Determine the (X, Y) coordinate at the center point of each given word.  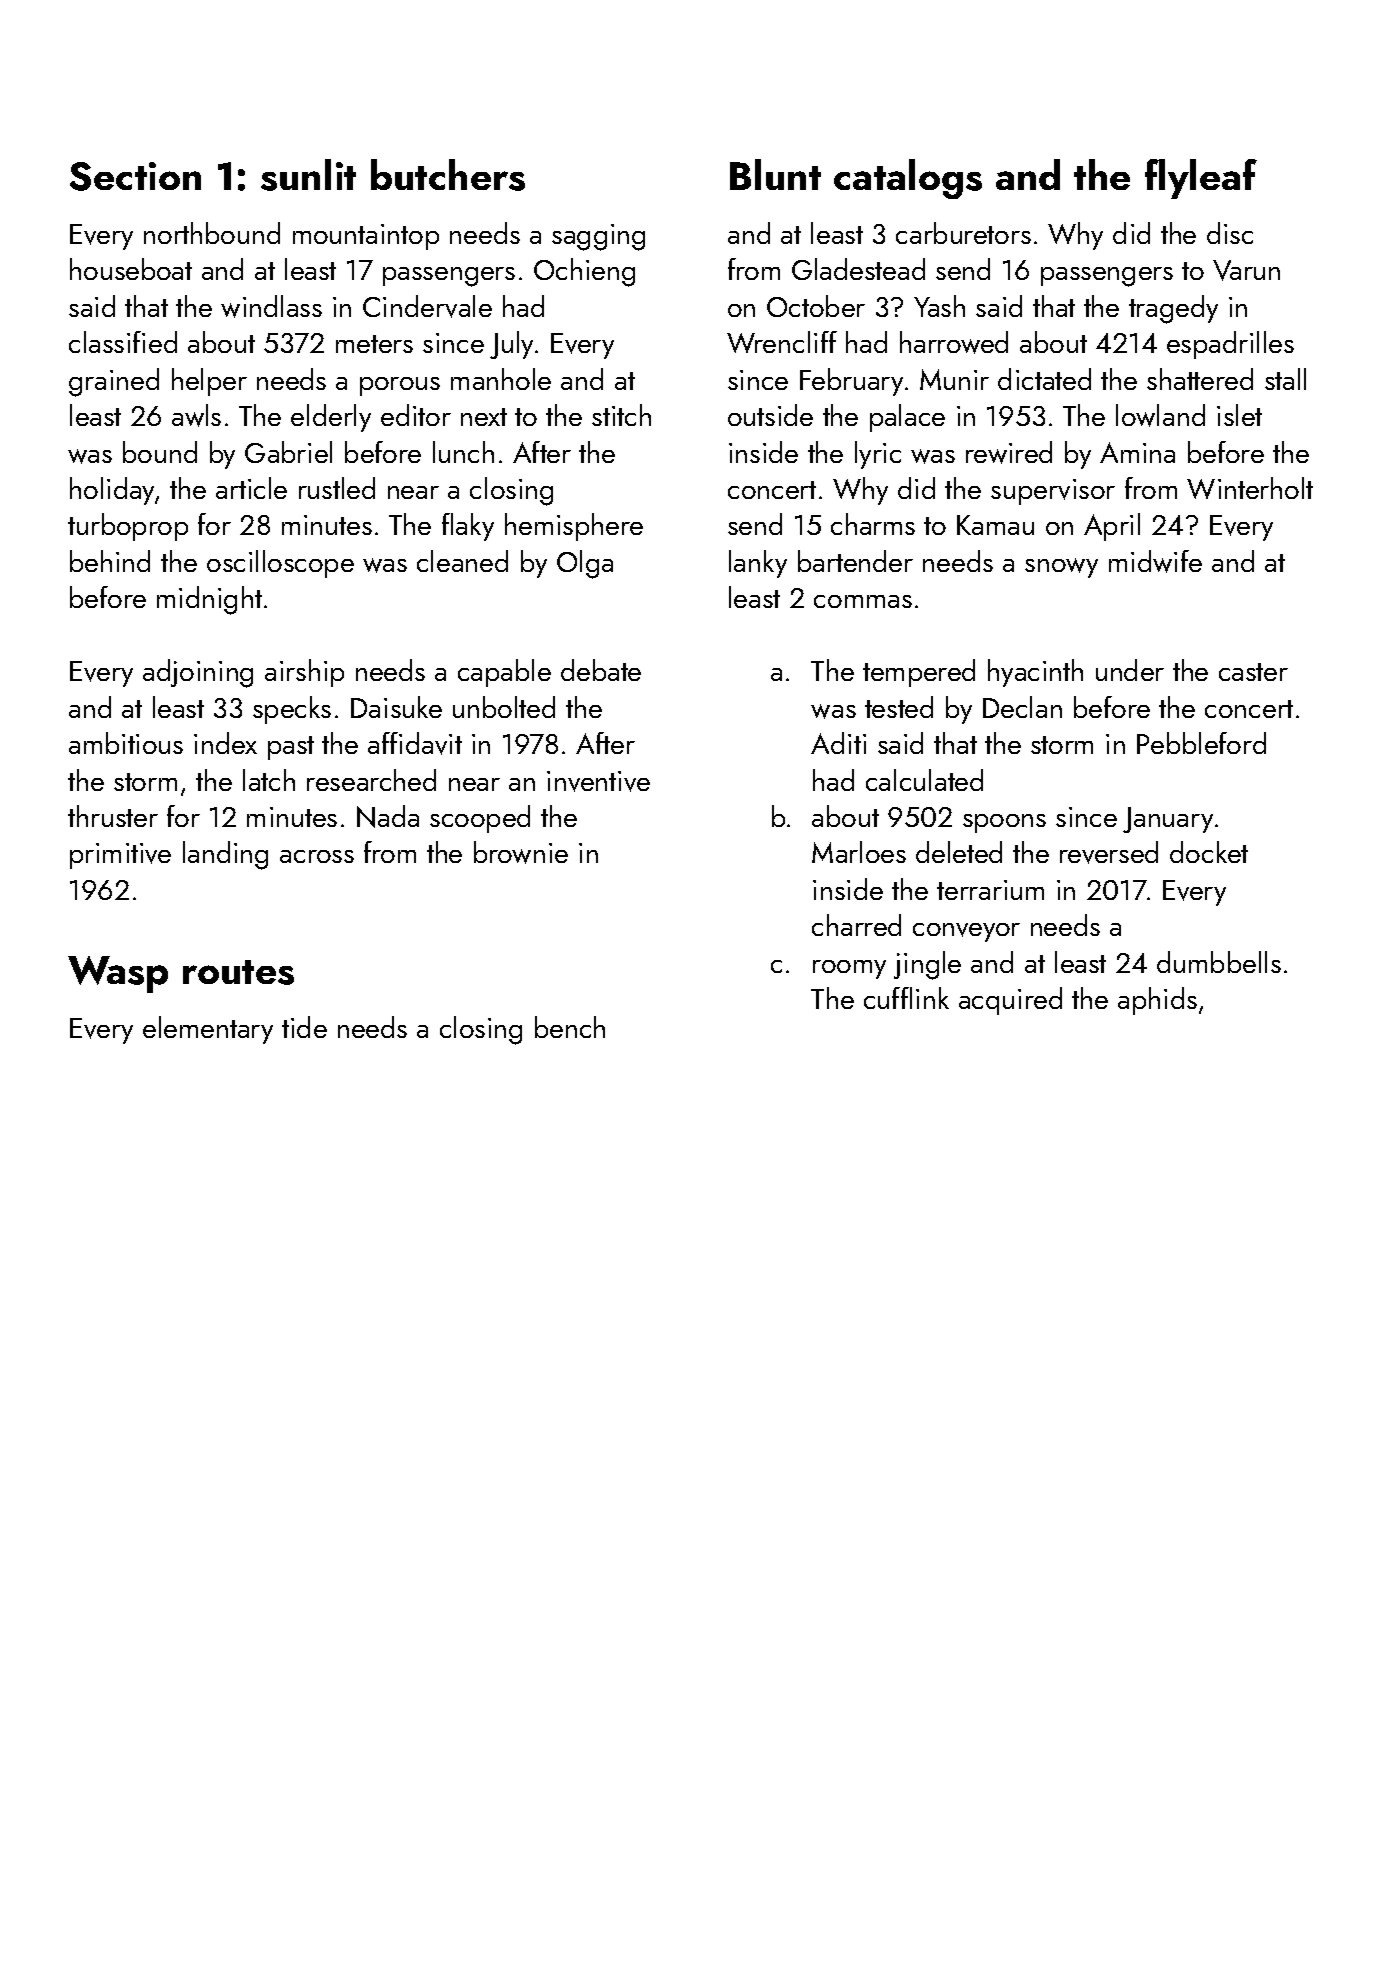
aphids (1157, 1001)
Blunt (775, 174)
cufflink (906, 998)
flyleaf (1201, 179)
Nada (388, 816)
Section (135, 176)
